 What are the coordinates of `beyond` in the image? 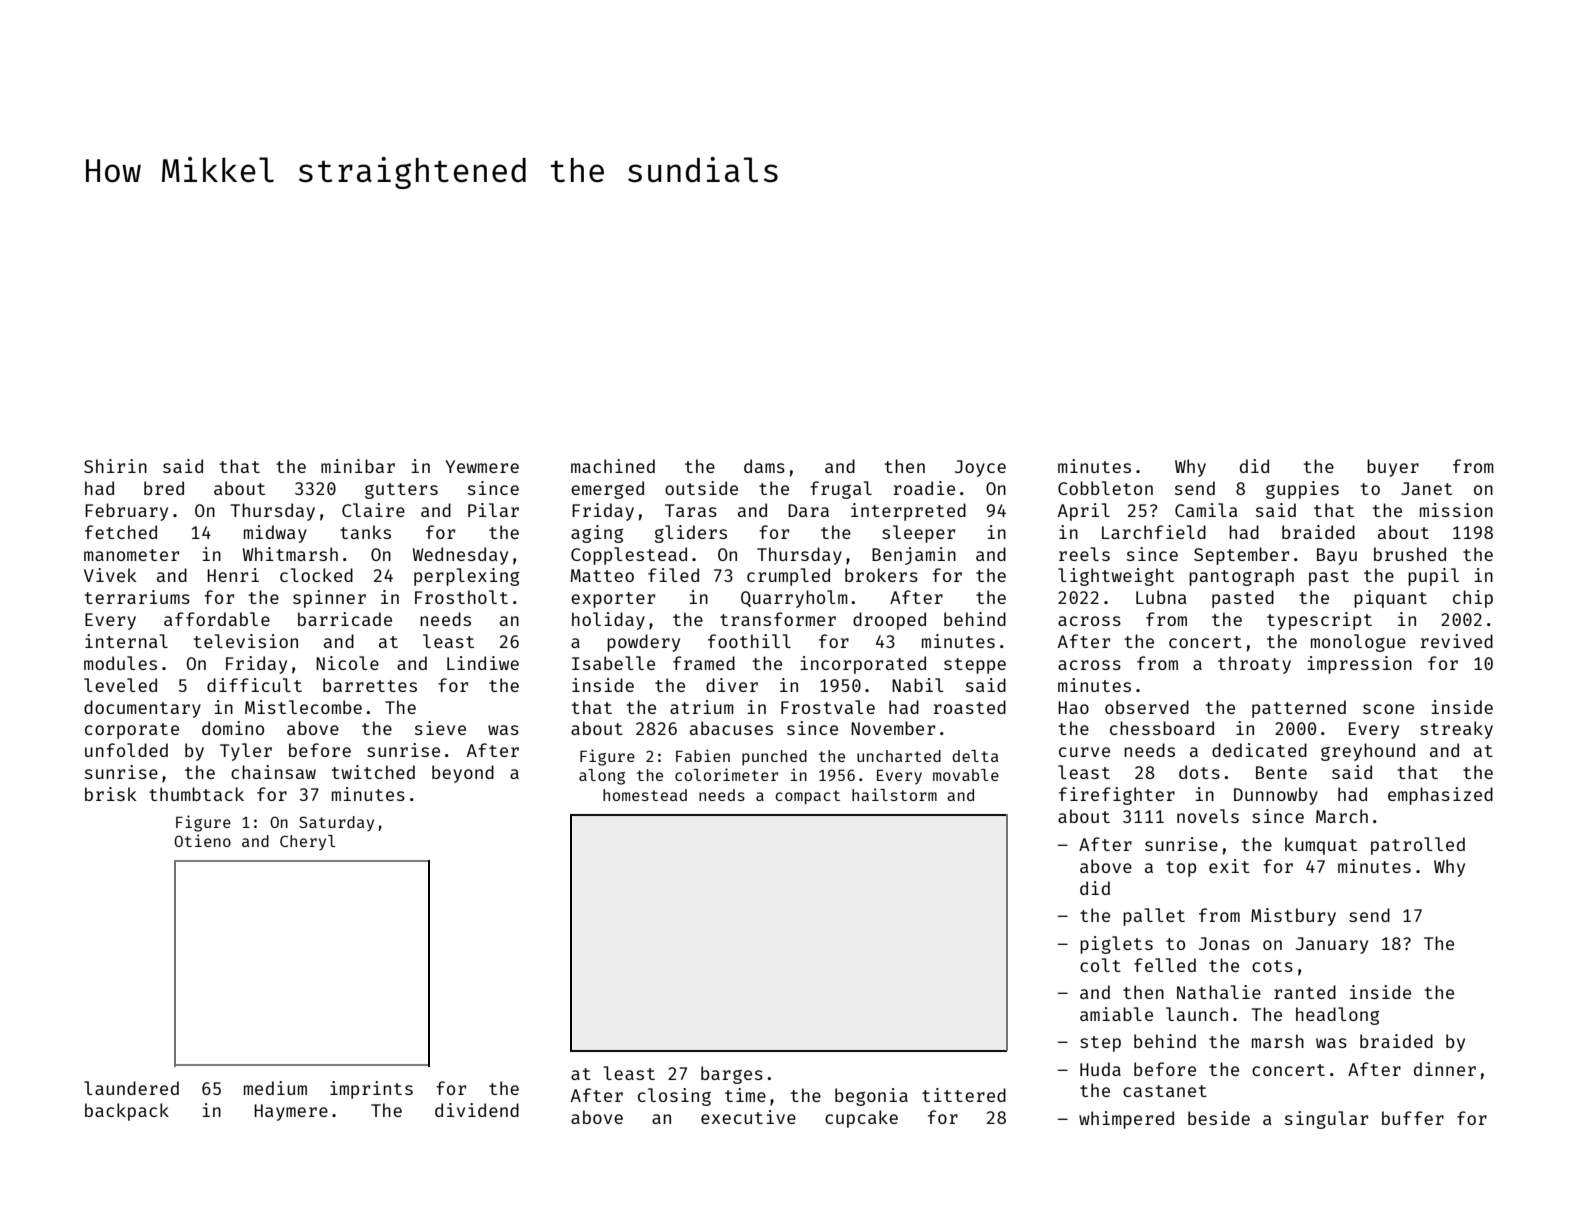 It's located at (463, 774).
